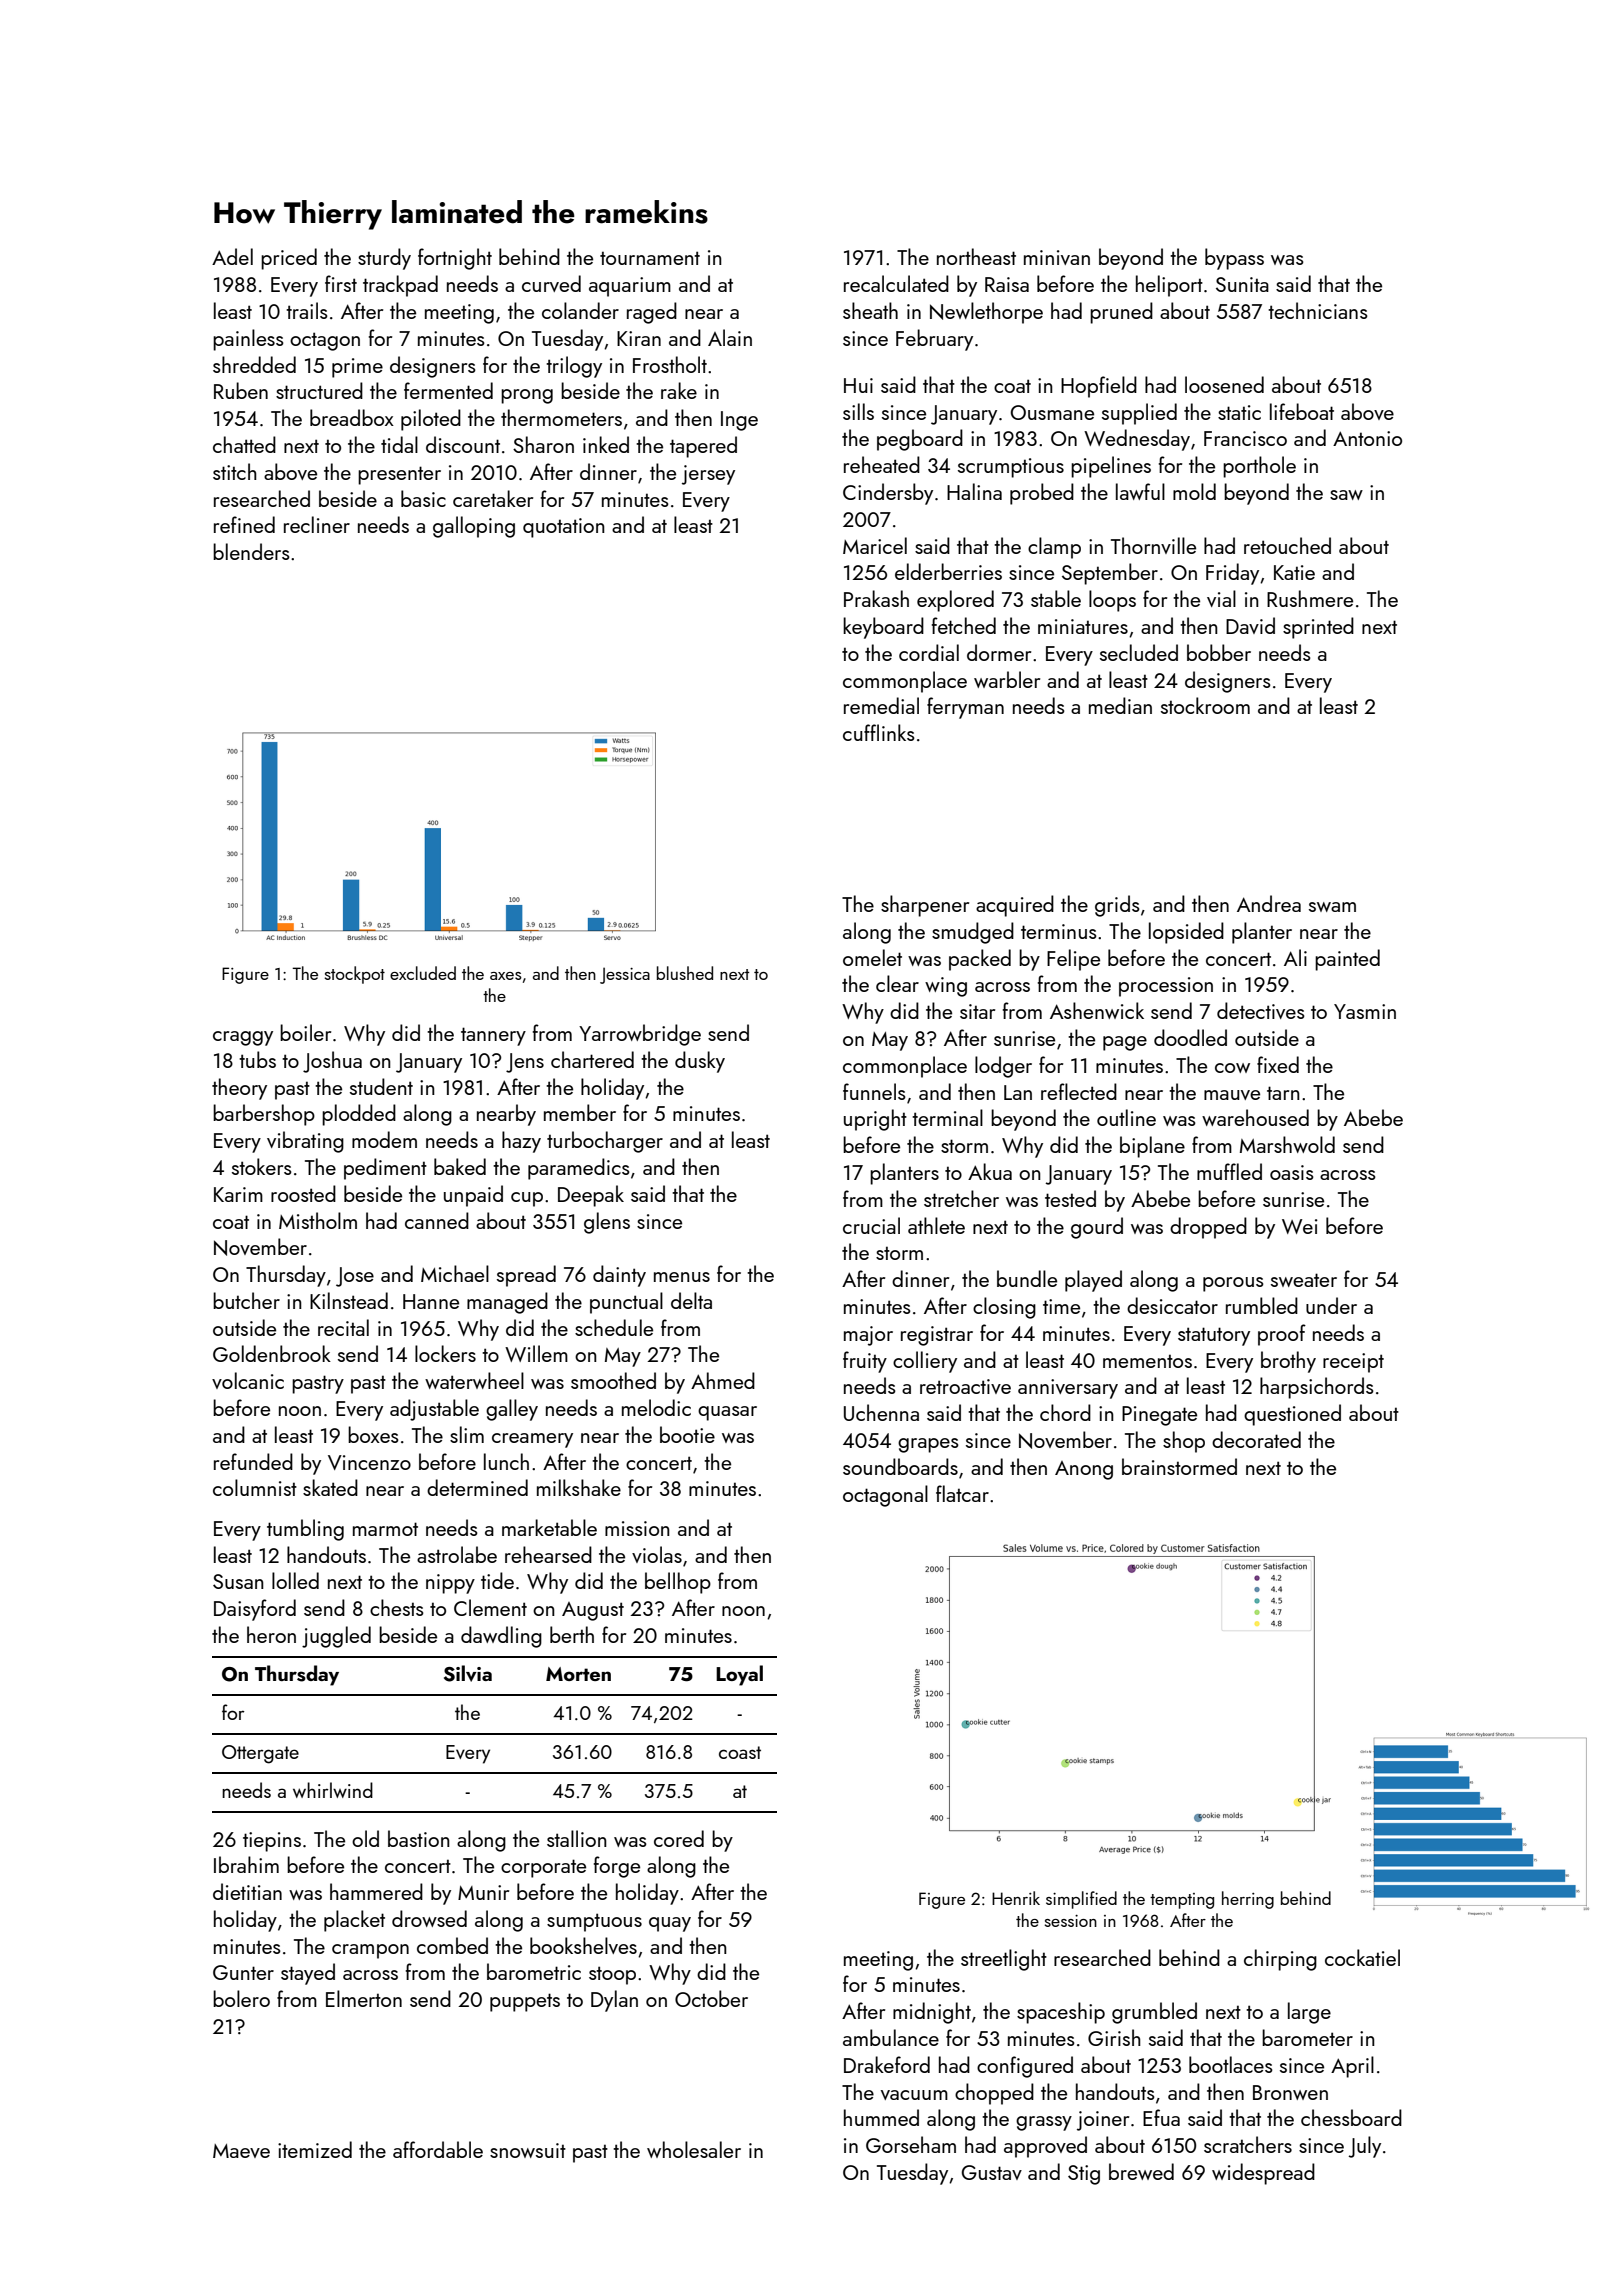 This page has height=2292, width=1620. What do you see at coordinates (1229, 1171) in the page?
I see `muffled` at bounding box center [1229, 1171].
